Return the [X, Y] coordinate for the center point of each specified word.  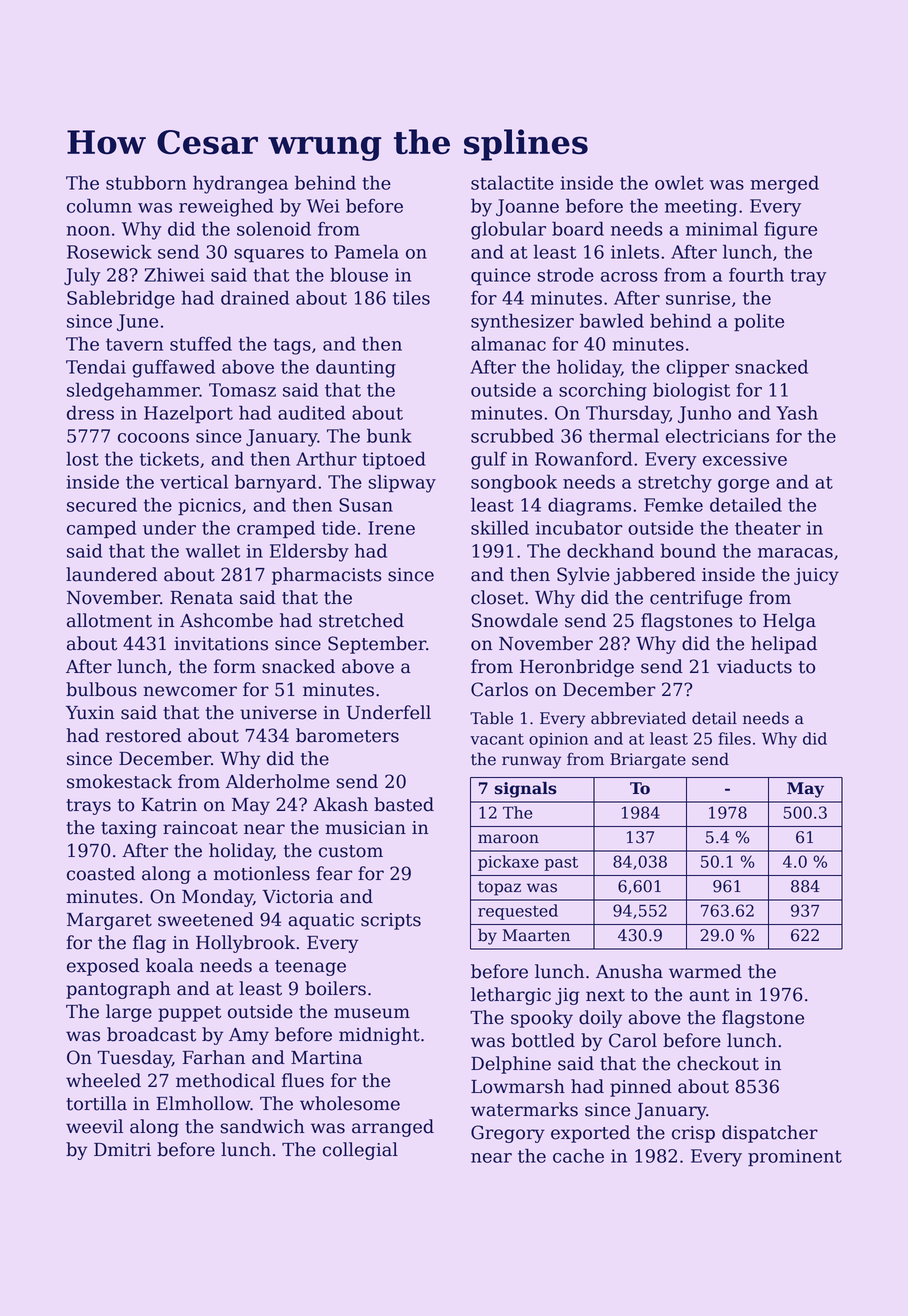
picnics [209, 506]
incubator [579, 527]
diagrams [589, 506]
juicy [816, 576]
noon [88, 231]
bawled [612, 320]
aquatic [321, 921]
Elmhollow [203, 1103]
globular [508, 230]
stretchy [675, 483]
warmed [705, 971]
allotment [109, 620]
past [561, 864]
